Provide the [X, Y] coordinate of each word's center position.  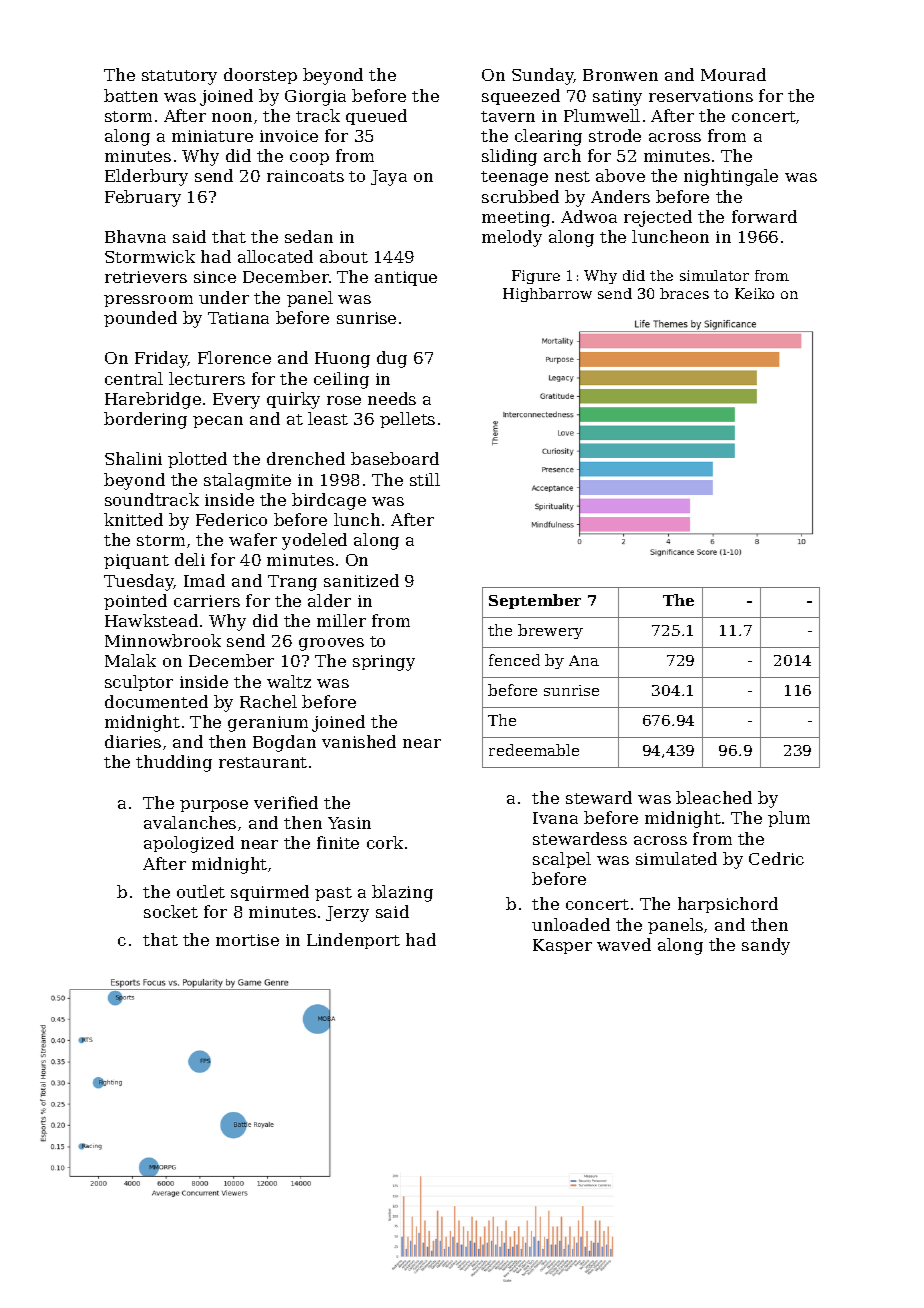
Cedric [776, 858]
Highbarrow [547, 295]
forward [764, 216]
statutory [179, 77]
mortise [247, 940]
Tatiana [238, 318]
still [425, 479]
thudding [174, 763]
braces [684, 293]
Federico [231, 519]
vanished [359, 741]
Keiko [754, 293]
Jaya [389, 178]
